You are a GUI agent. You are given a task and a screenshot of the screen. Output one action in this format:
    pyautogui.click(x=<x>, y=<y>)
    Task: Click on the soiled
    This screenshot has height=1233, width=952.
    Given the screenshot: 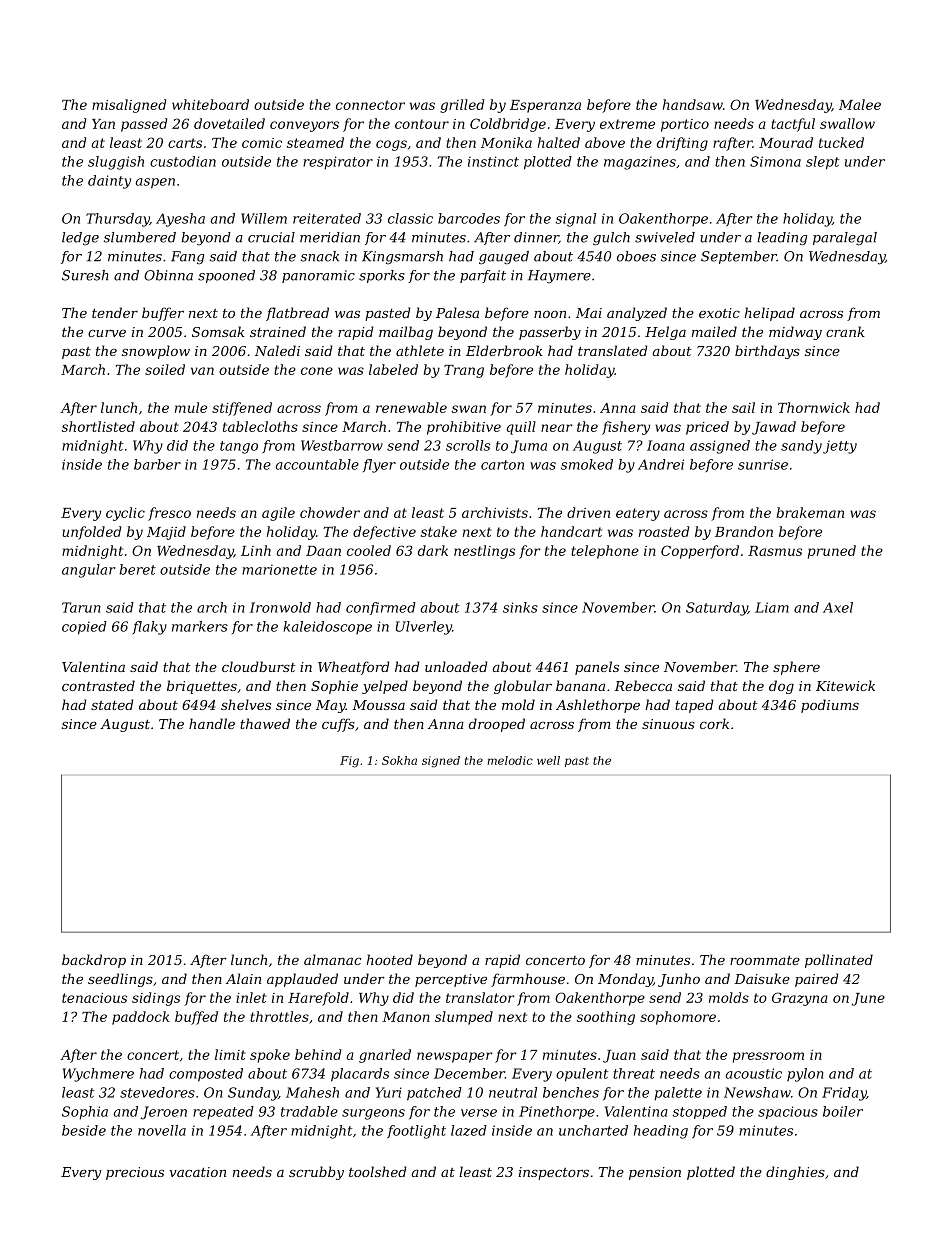 What is the action you would take?
    pyautogui.click(x=165, y=369)
